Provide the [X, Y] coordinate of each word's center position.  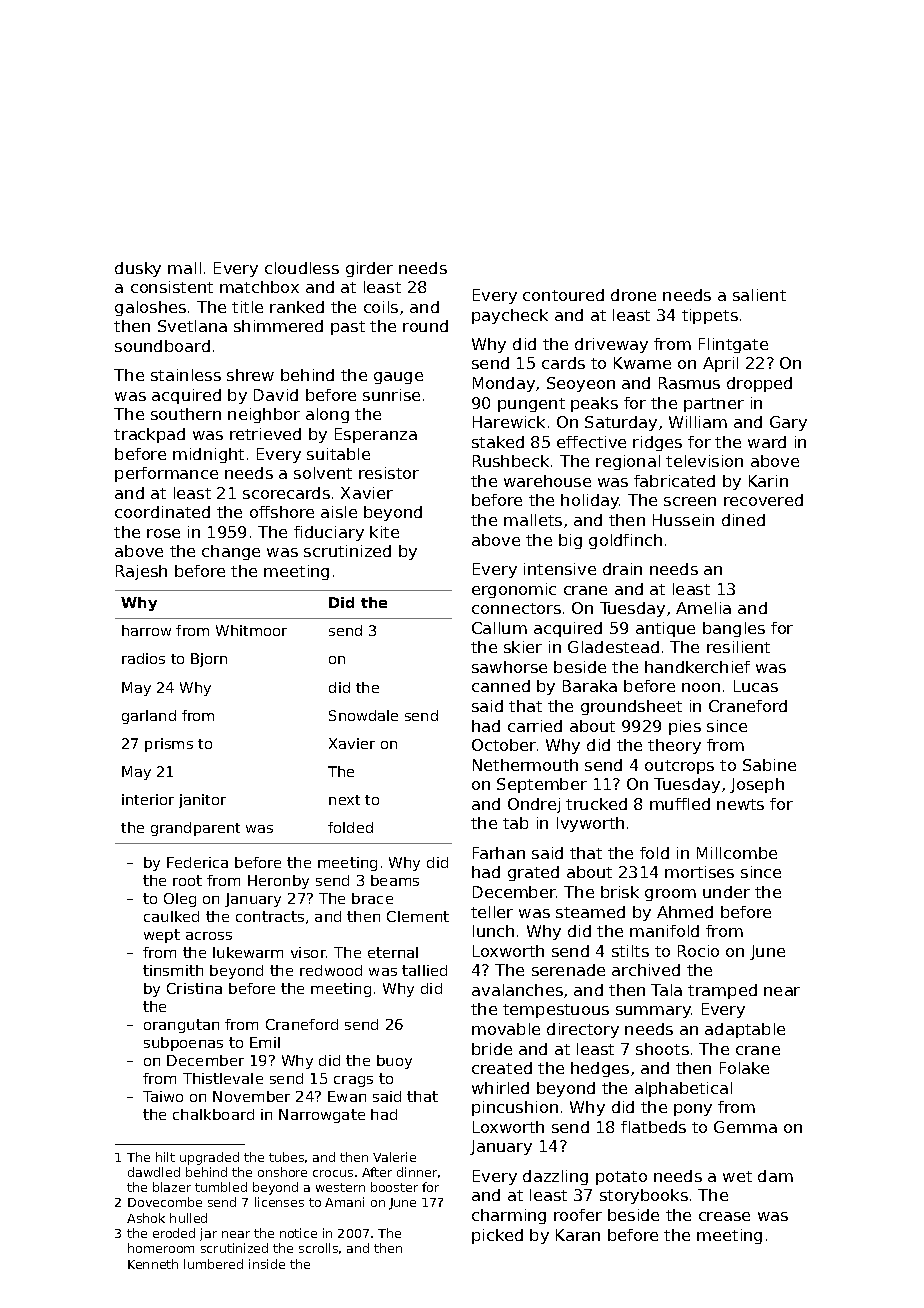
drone [633, 295]
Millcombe [737, 853]
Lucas [756, 686]
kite [384, 532]
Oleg [180, 900]
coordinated [162, 512]
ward [767, 442]
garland [149, 717]
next [344, 800]
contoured [563, 295]
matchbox [259, 287]
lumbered [213, 1264]
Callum [499, 628]
